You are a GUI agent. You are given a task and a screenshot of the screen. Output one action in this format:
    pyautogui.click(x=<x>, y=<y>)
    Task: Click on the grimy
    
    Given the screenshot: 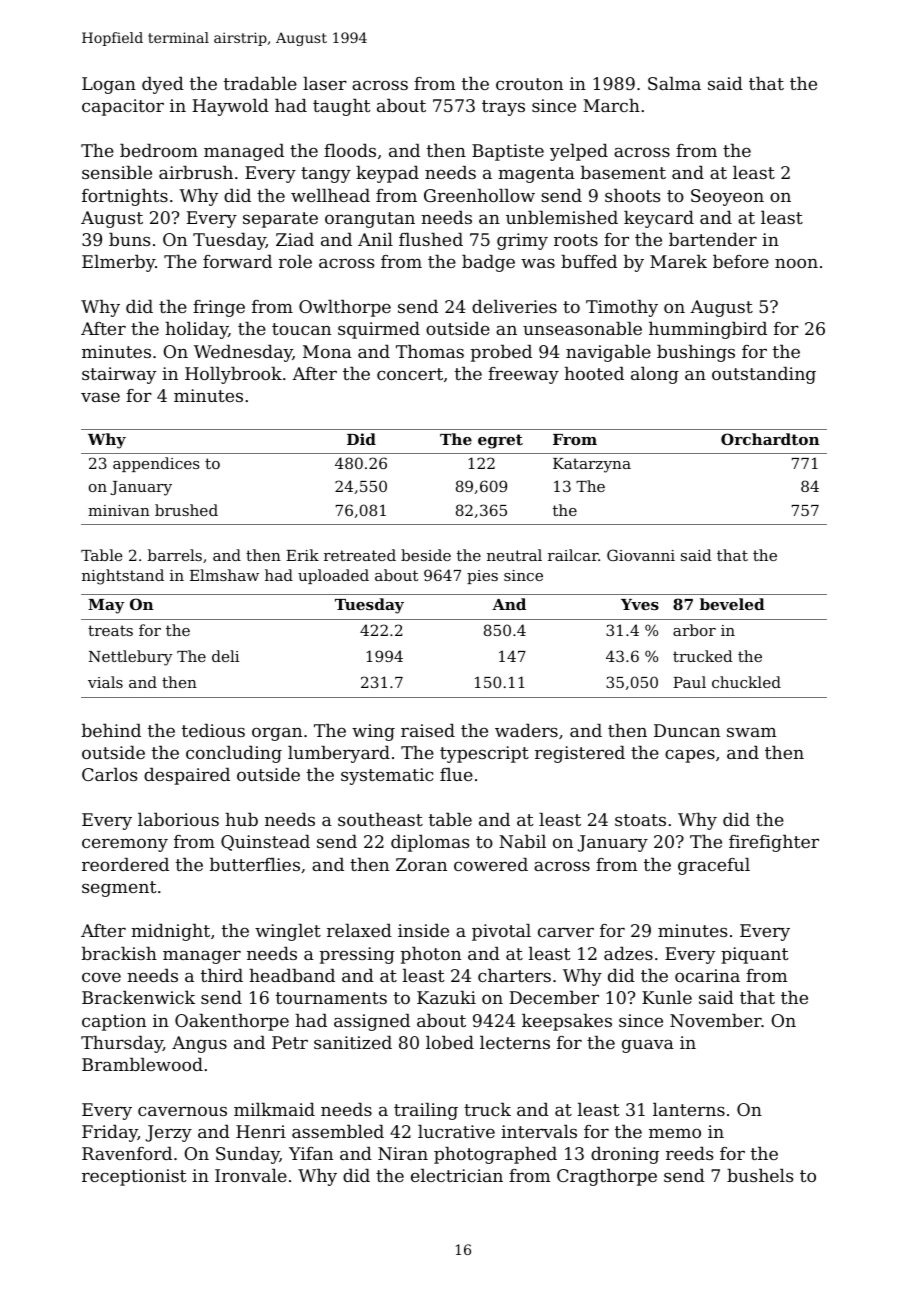 What is the action you would take?
    pyautogui.click(x=522, y=241)
